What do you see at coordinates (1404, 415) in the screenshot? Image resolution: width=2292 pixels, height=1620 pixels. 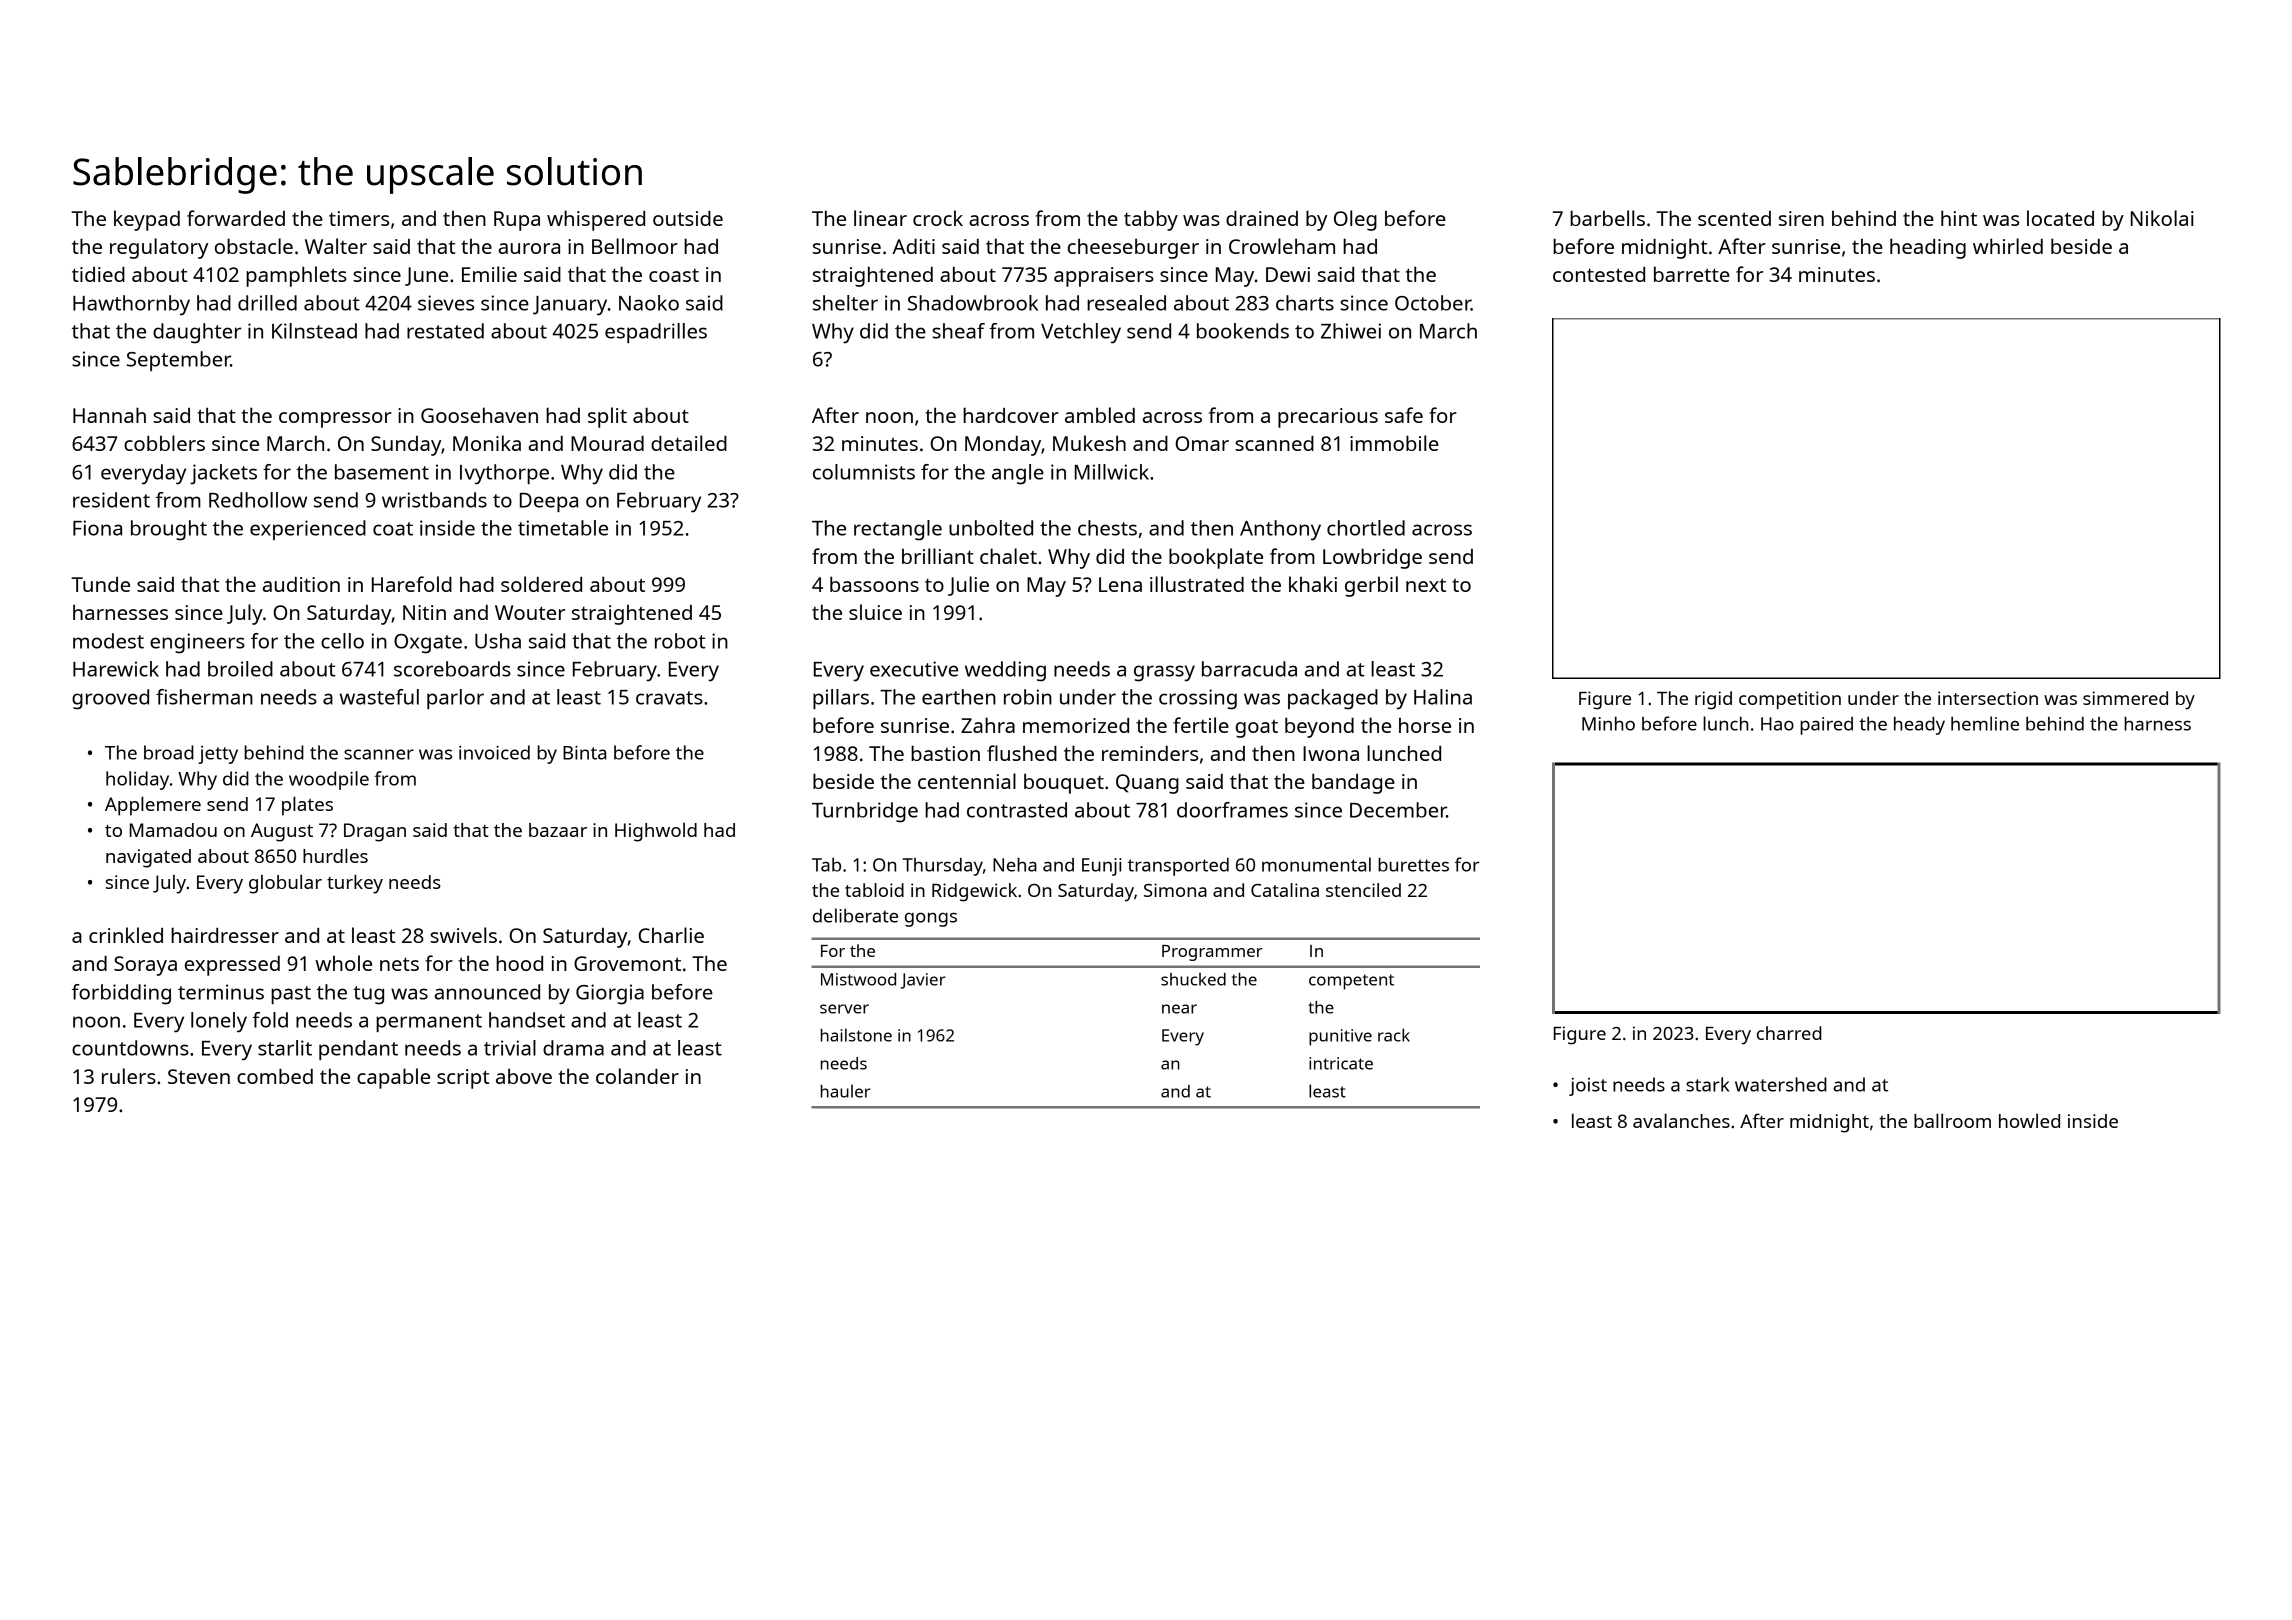 I see `safe` at bounding box center [1404, 415].
